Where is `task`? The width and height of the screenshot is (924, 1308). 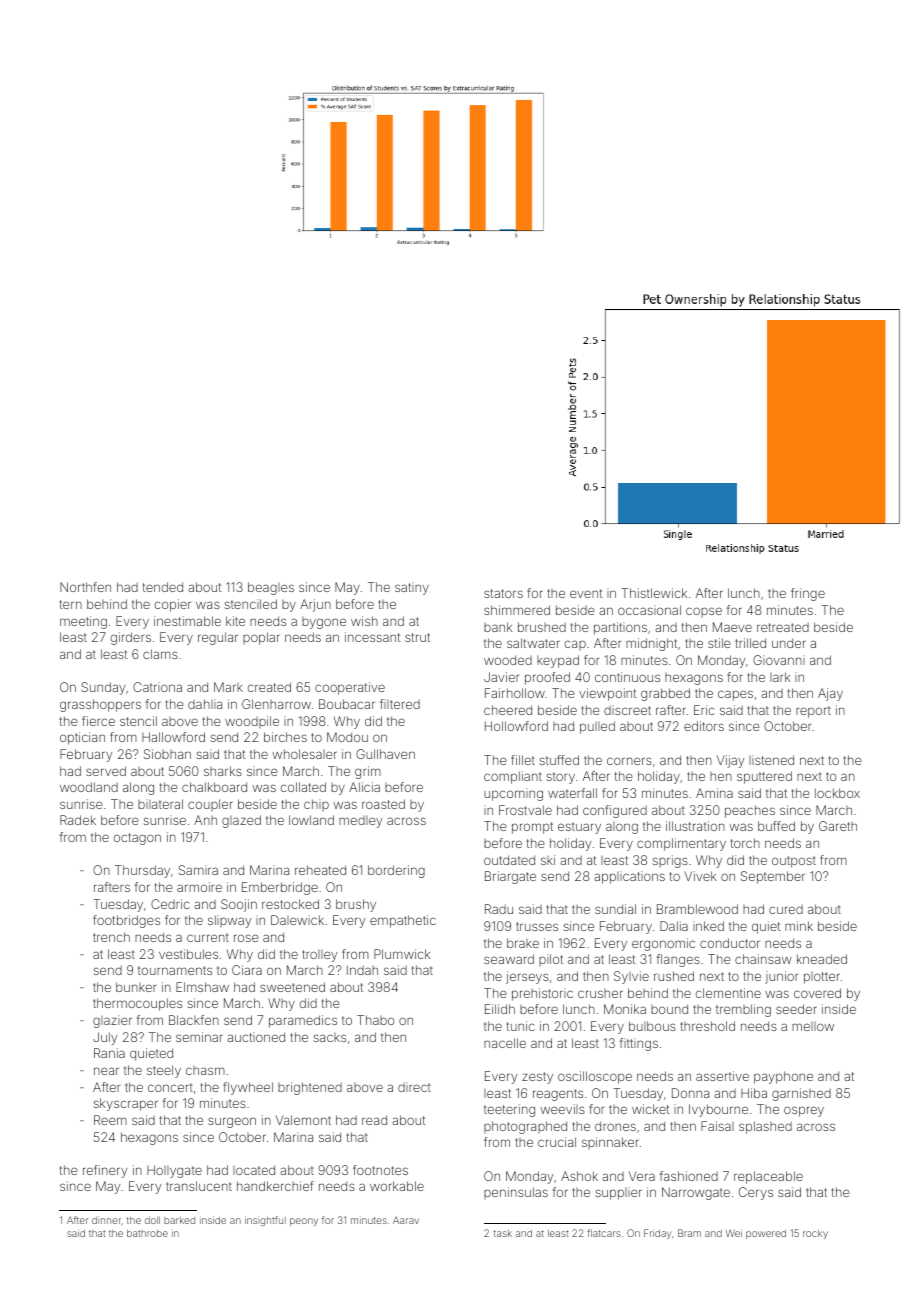 task is located at coordinates (503, 1233).
